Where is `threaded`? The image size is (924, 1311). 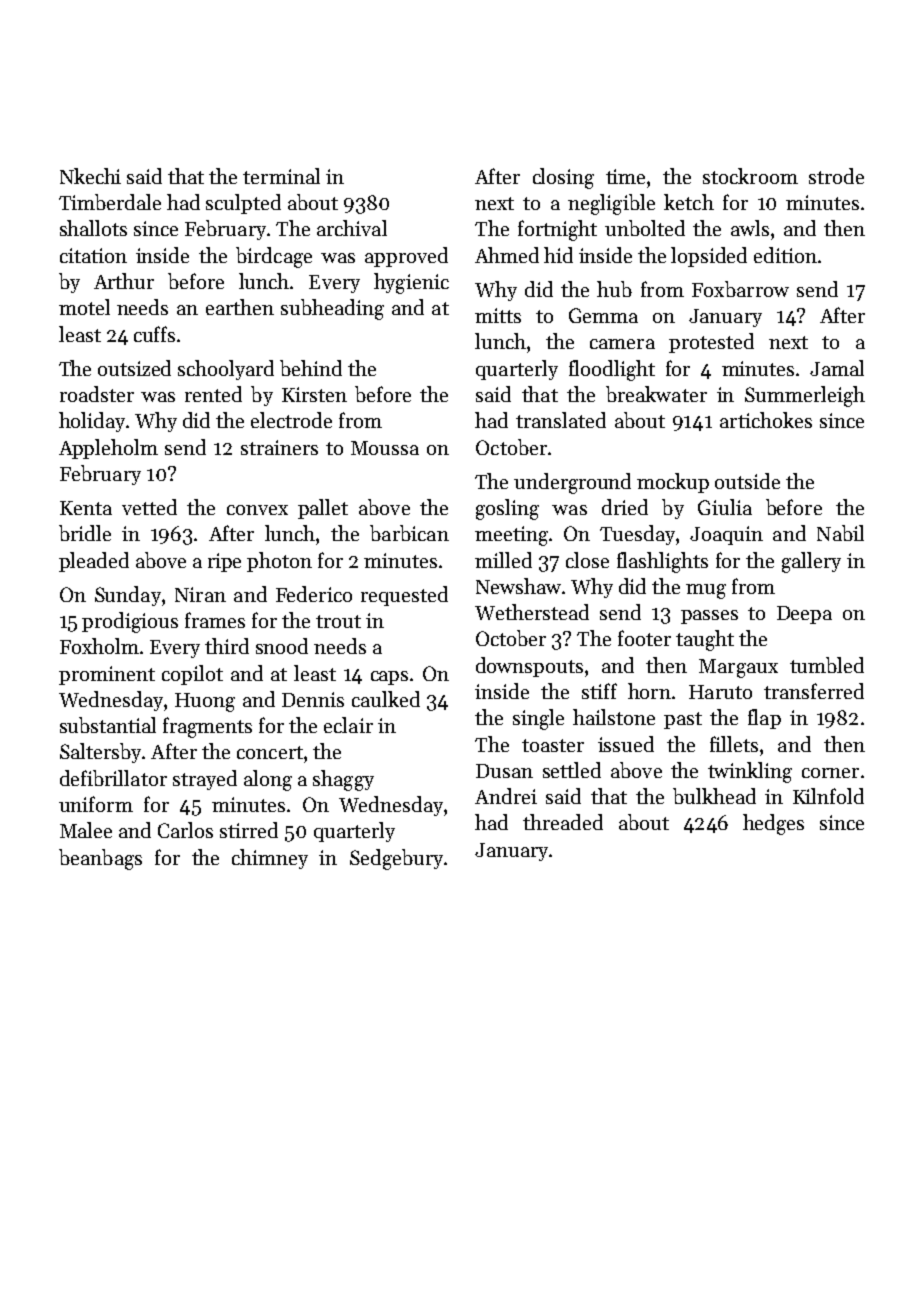
threaded is located at coordinates (563, 822).
